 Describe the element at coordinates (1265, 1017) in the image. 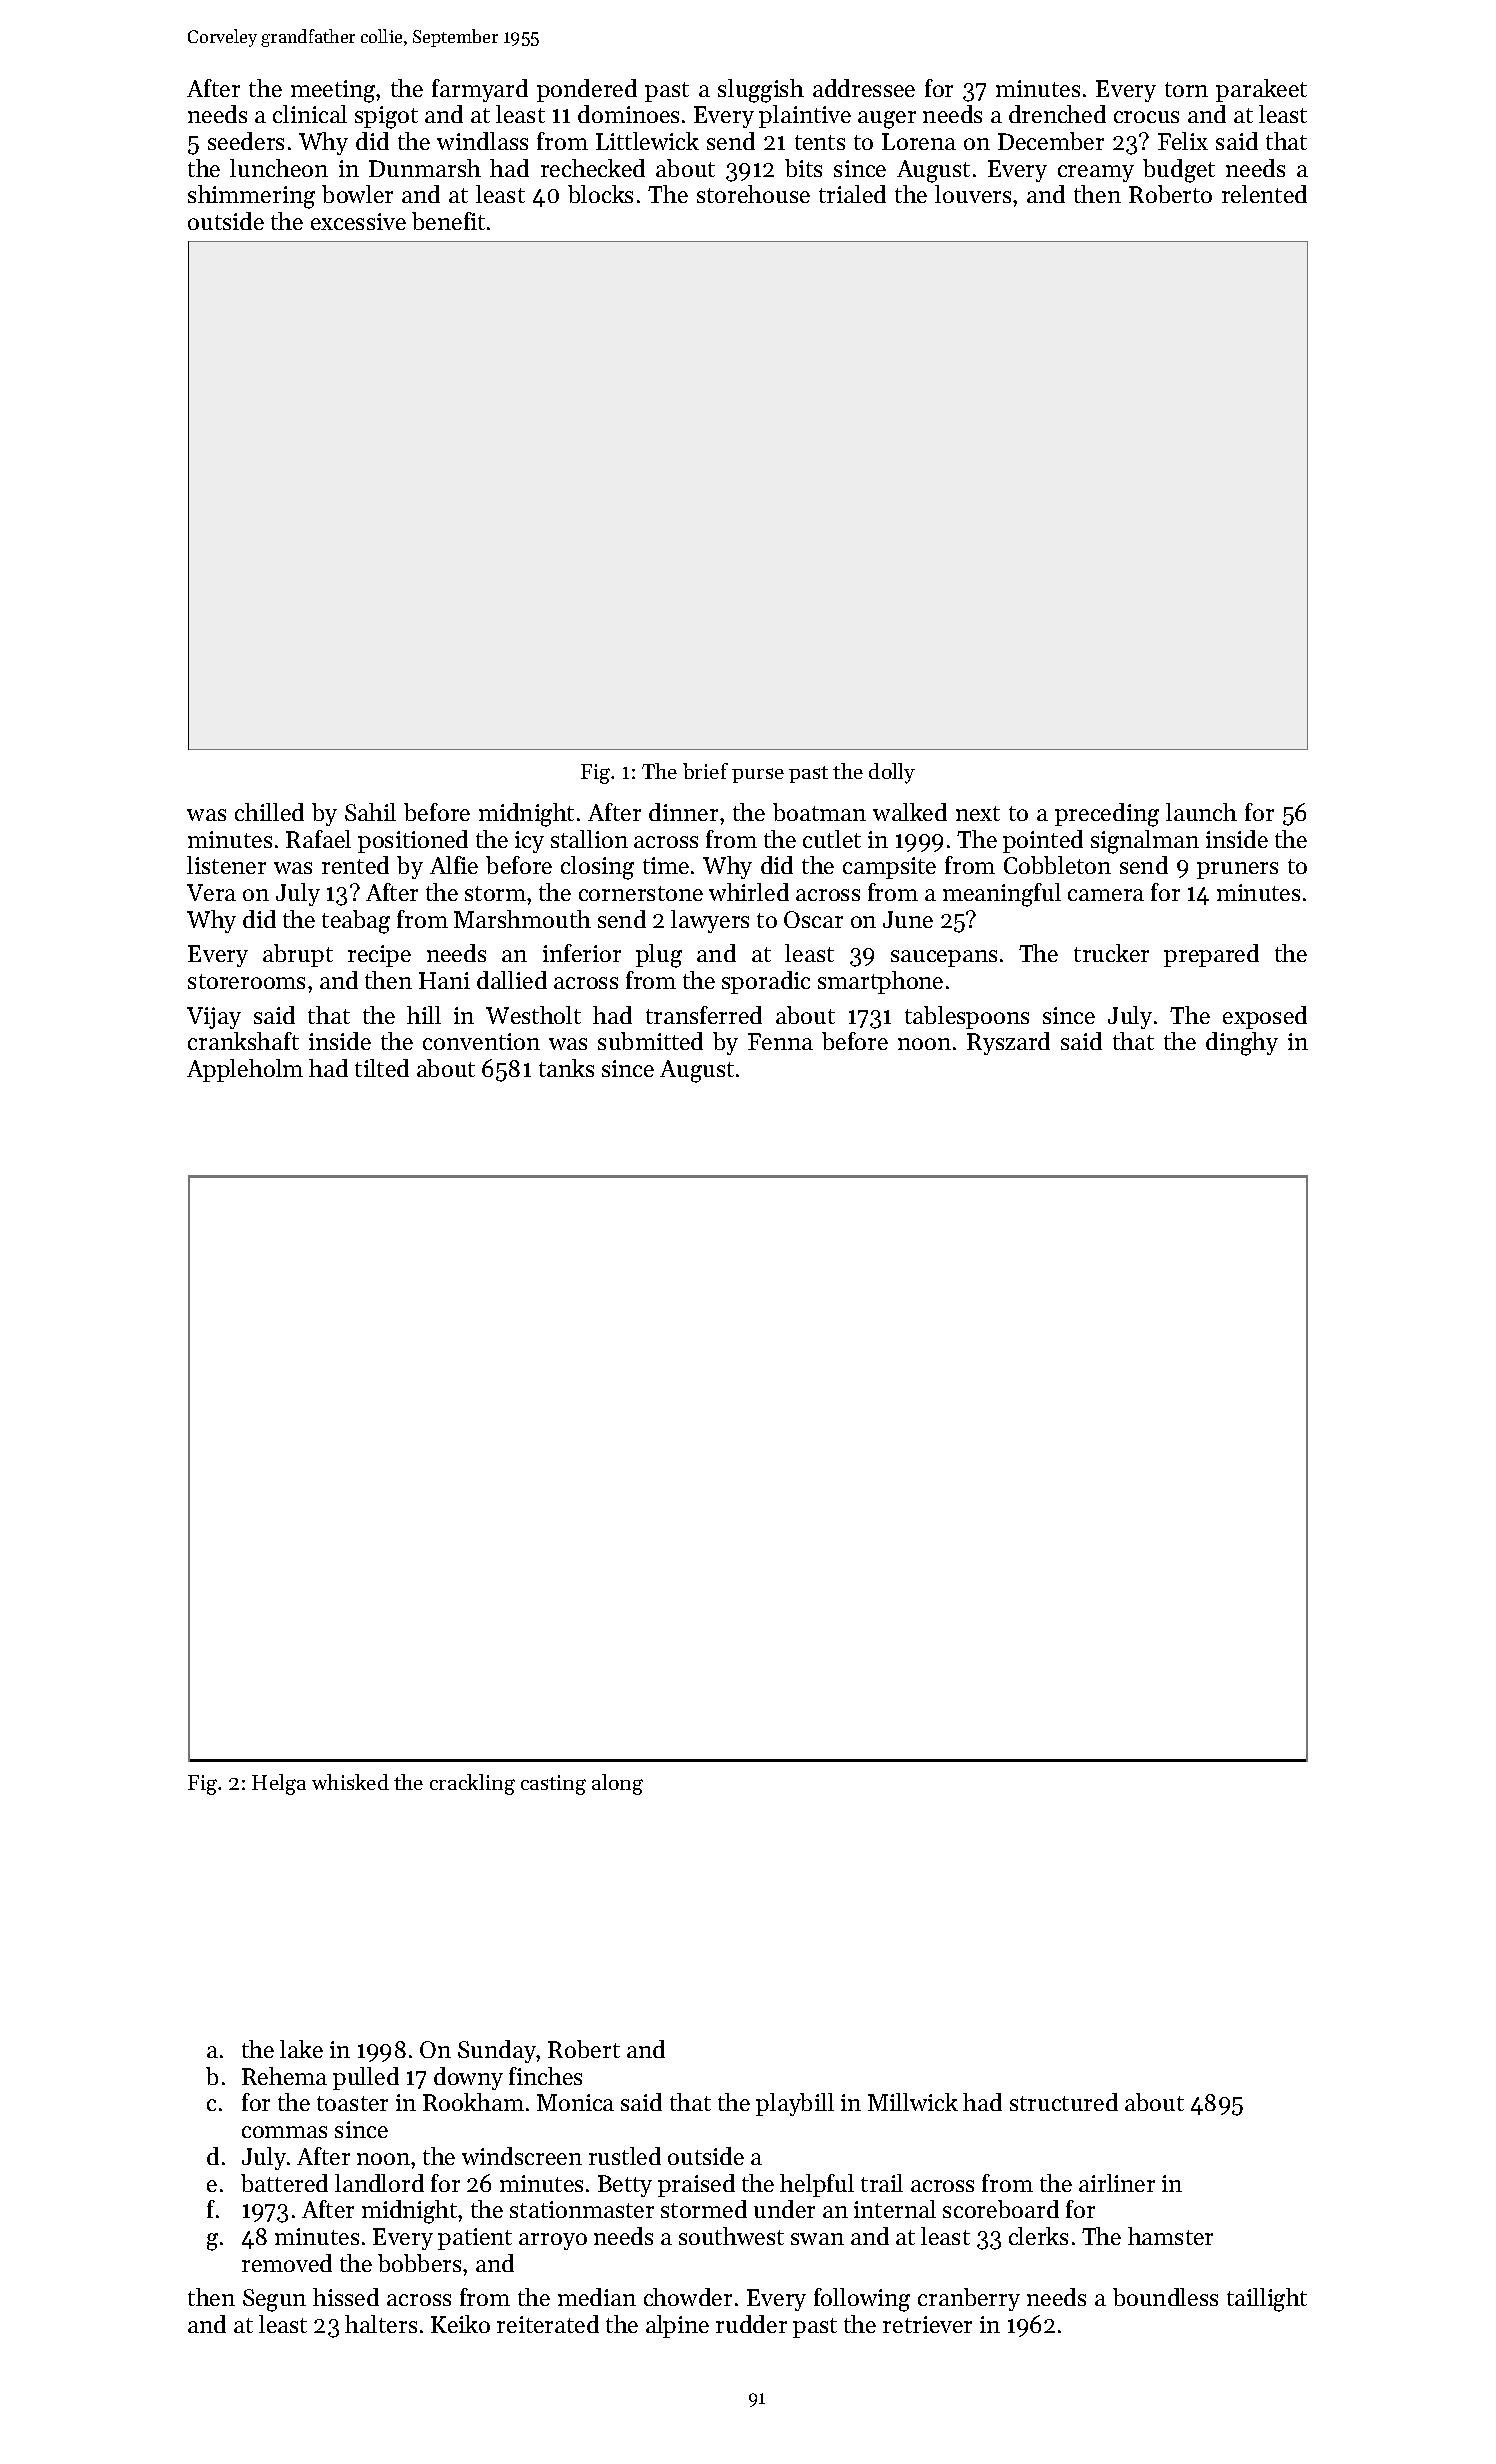

I see `exposed` at that location.
